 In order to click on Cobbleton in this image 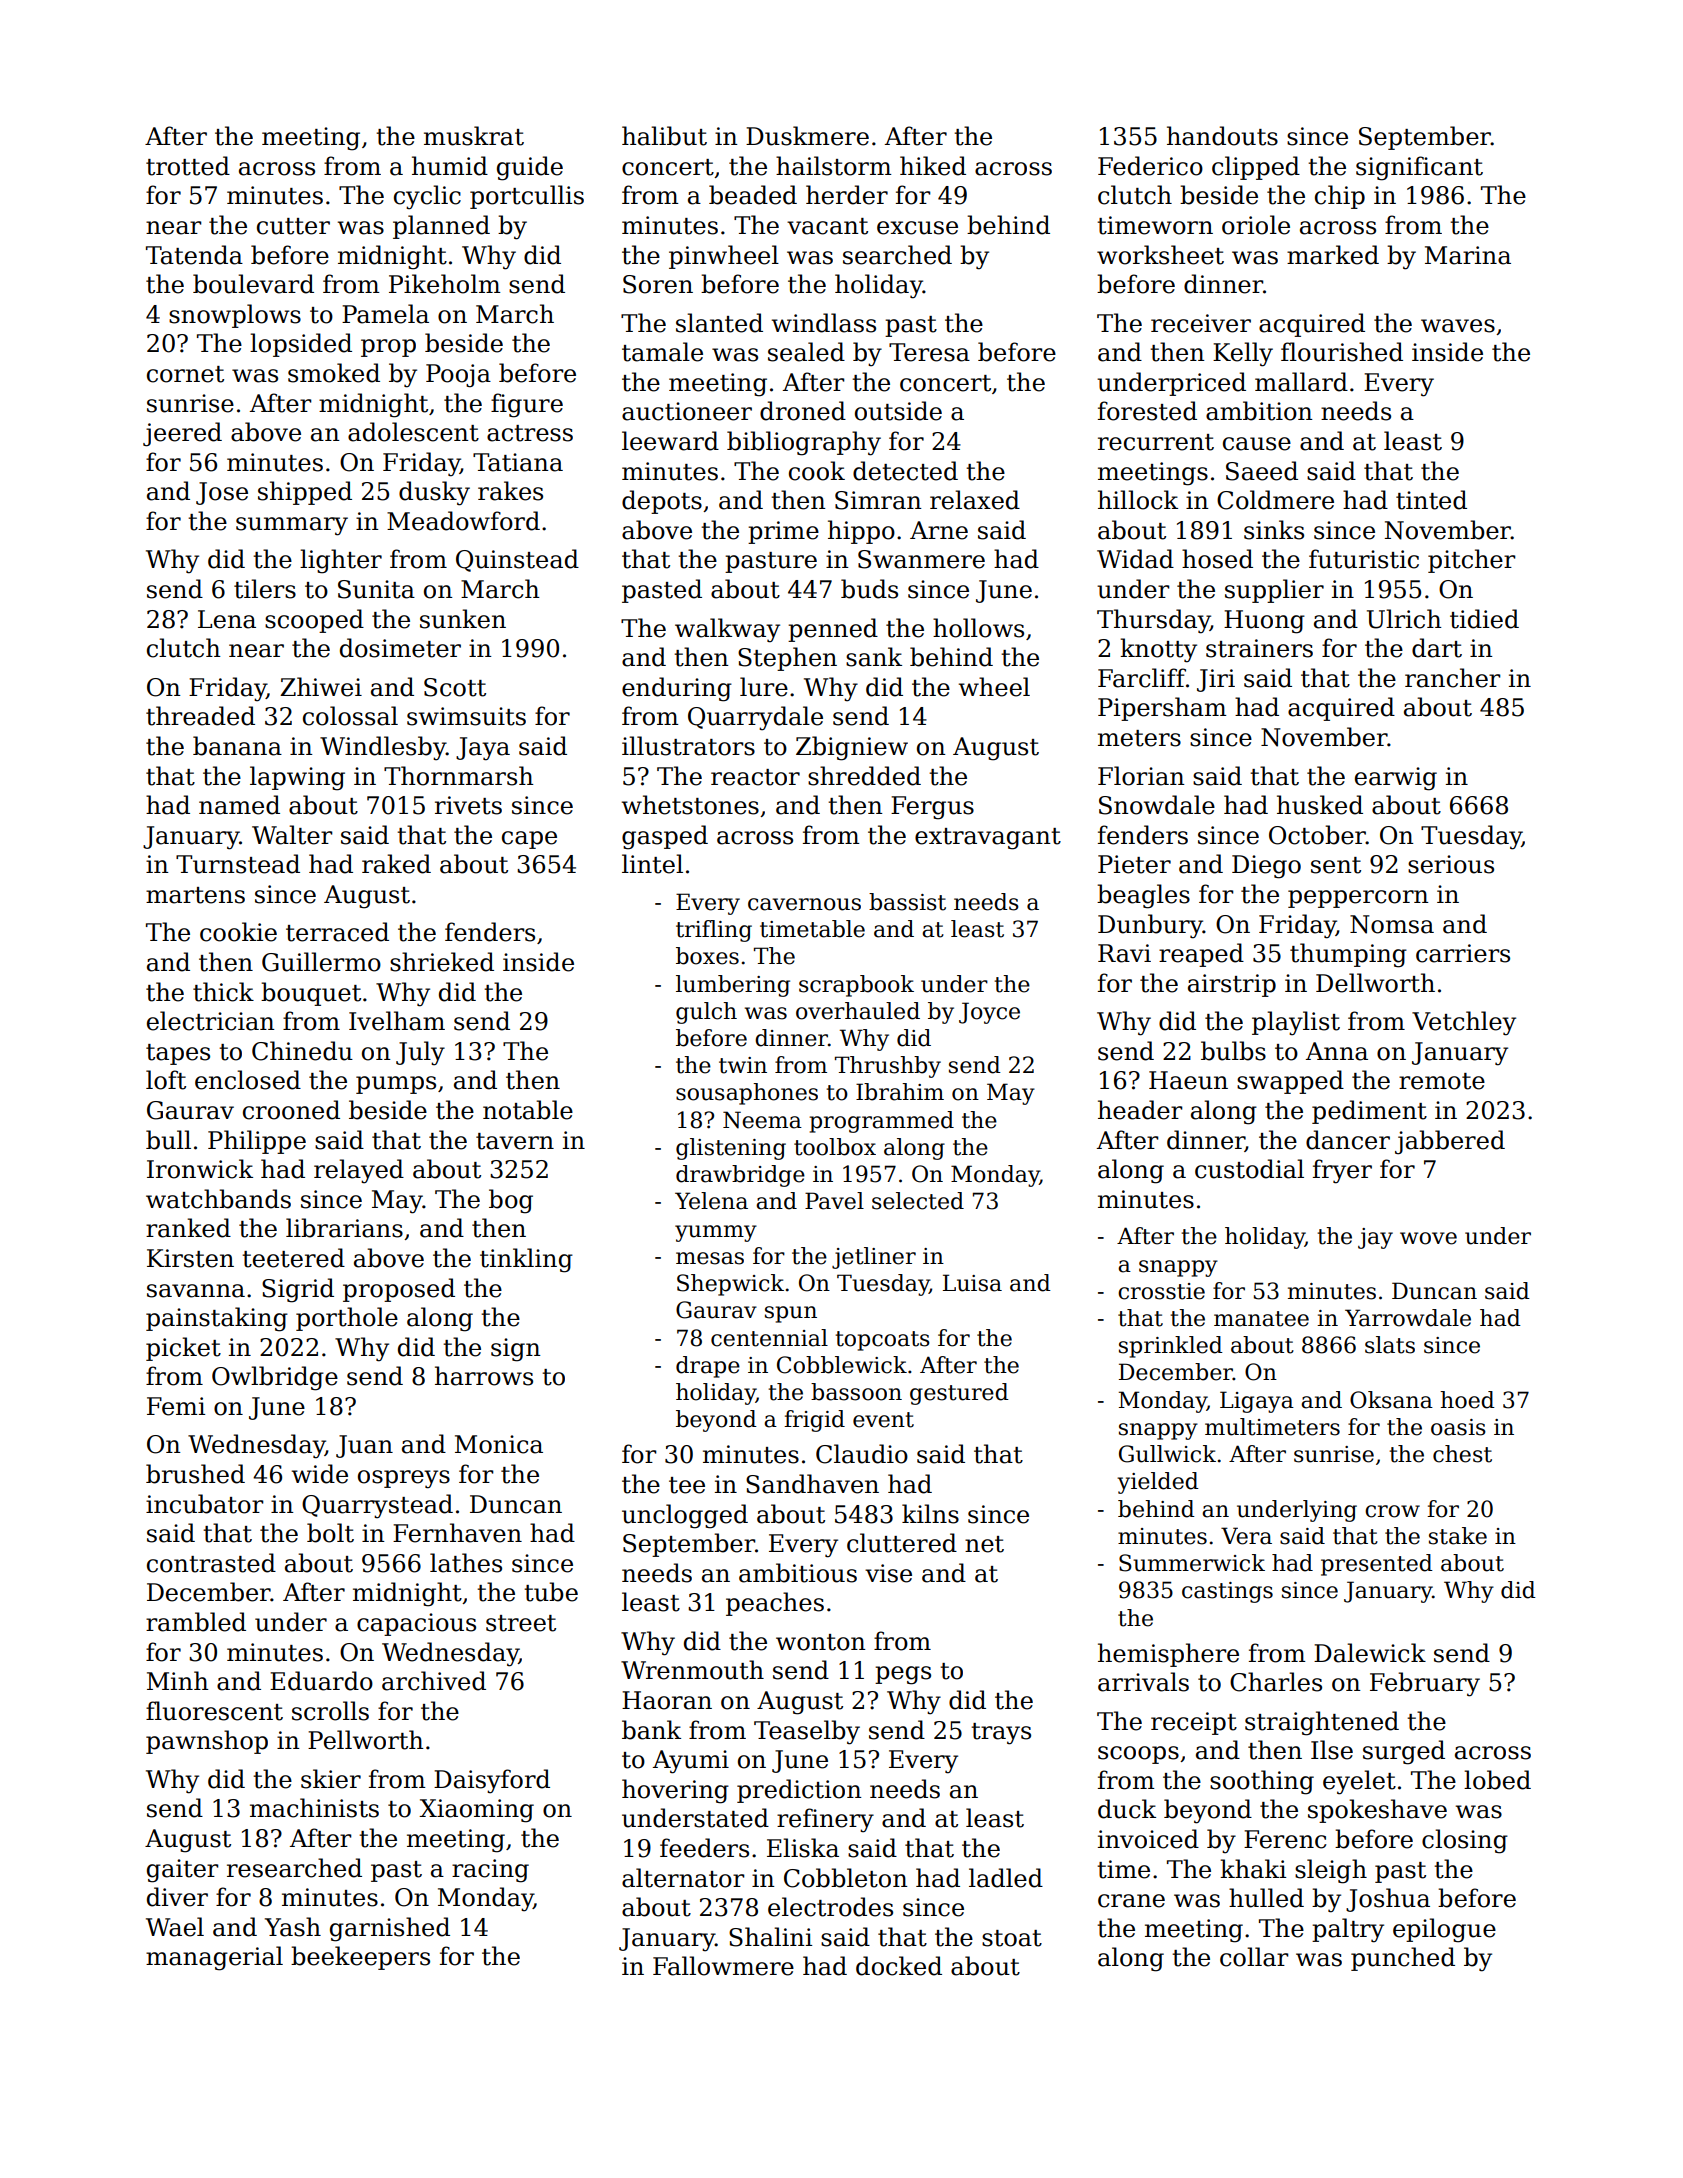, I will do `click(846, 1878)`.
